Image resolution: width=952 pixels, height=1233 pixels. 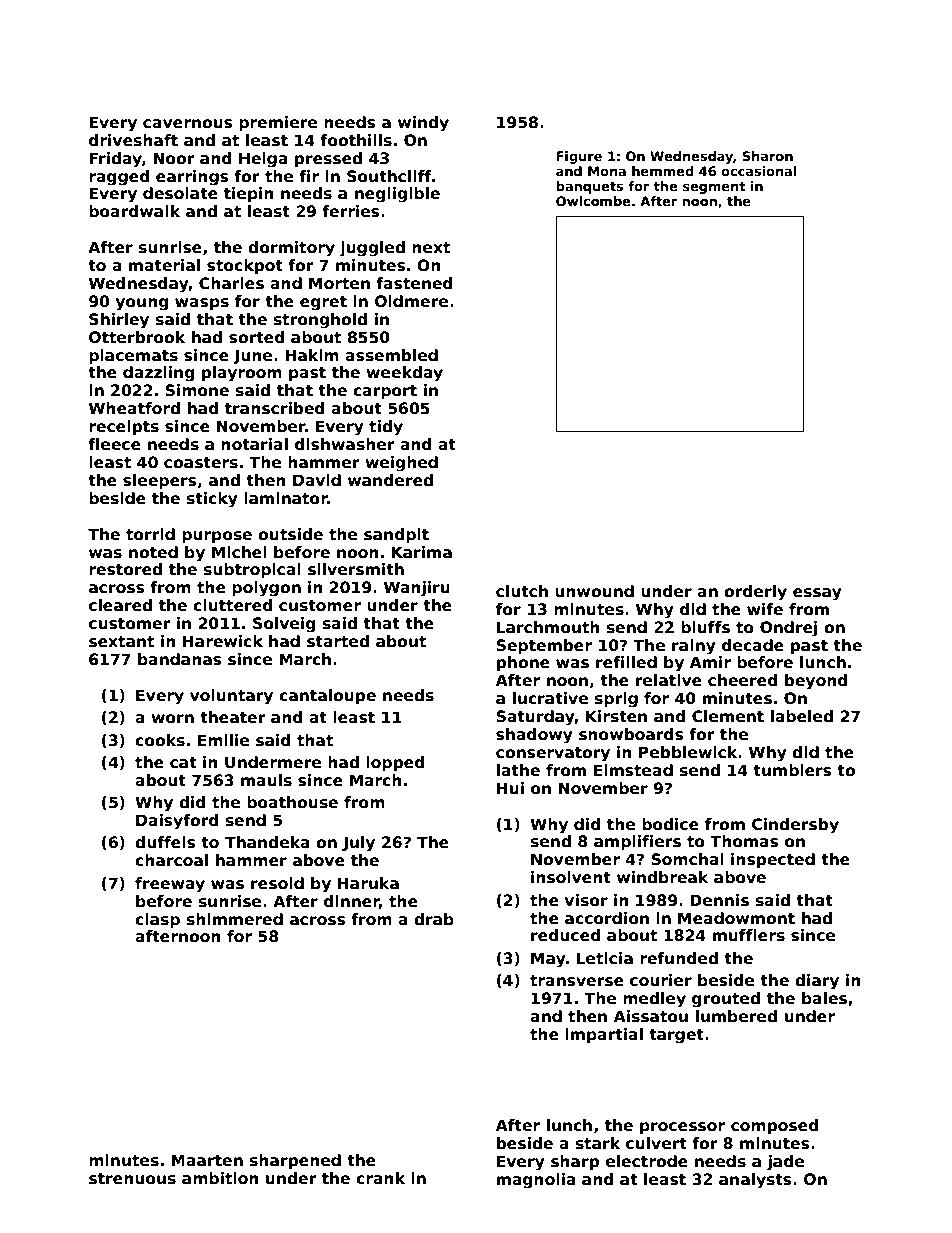 What do you see at coordinates (220, 1178) in the screenshot?
I see `ambition` at bounding box center [220, 1178].
